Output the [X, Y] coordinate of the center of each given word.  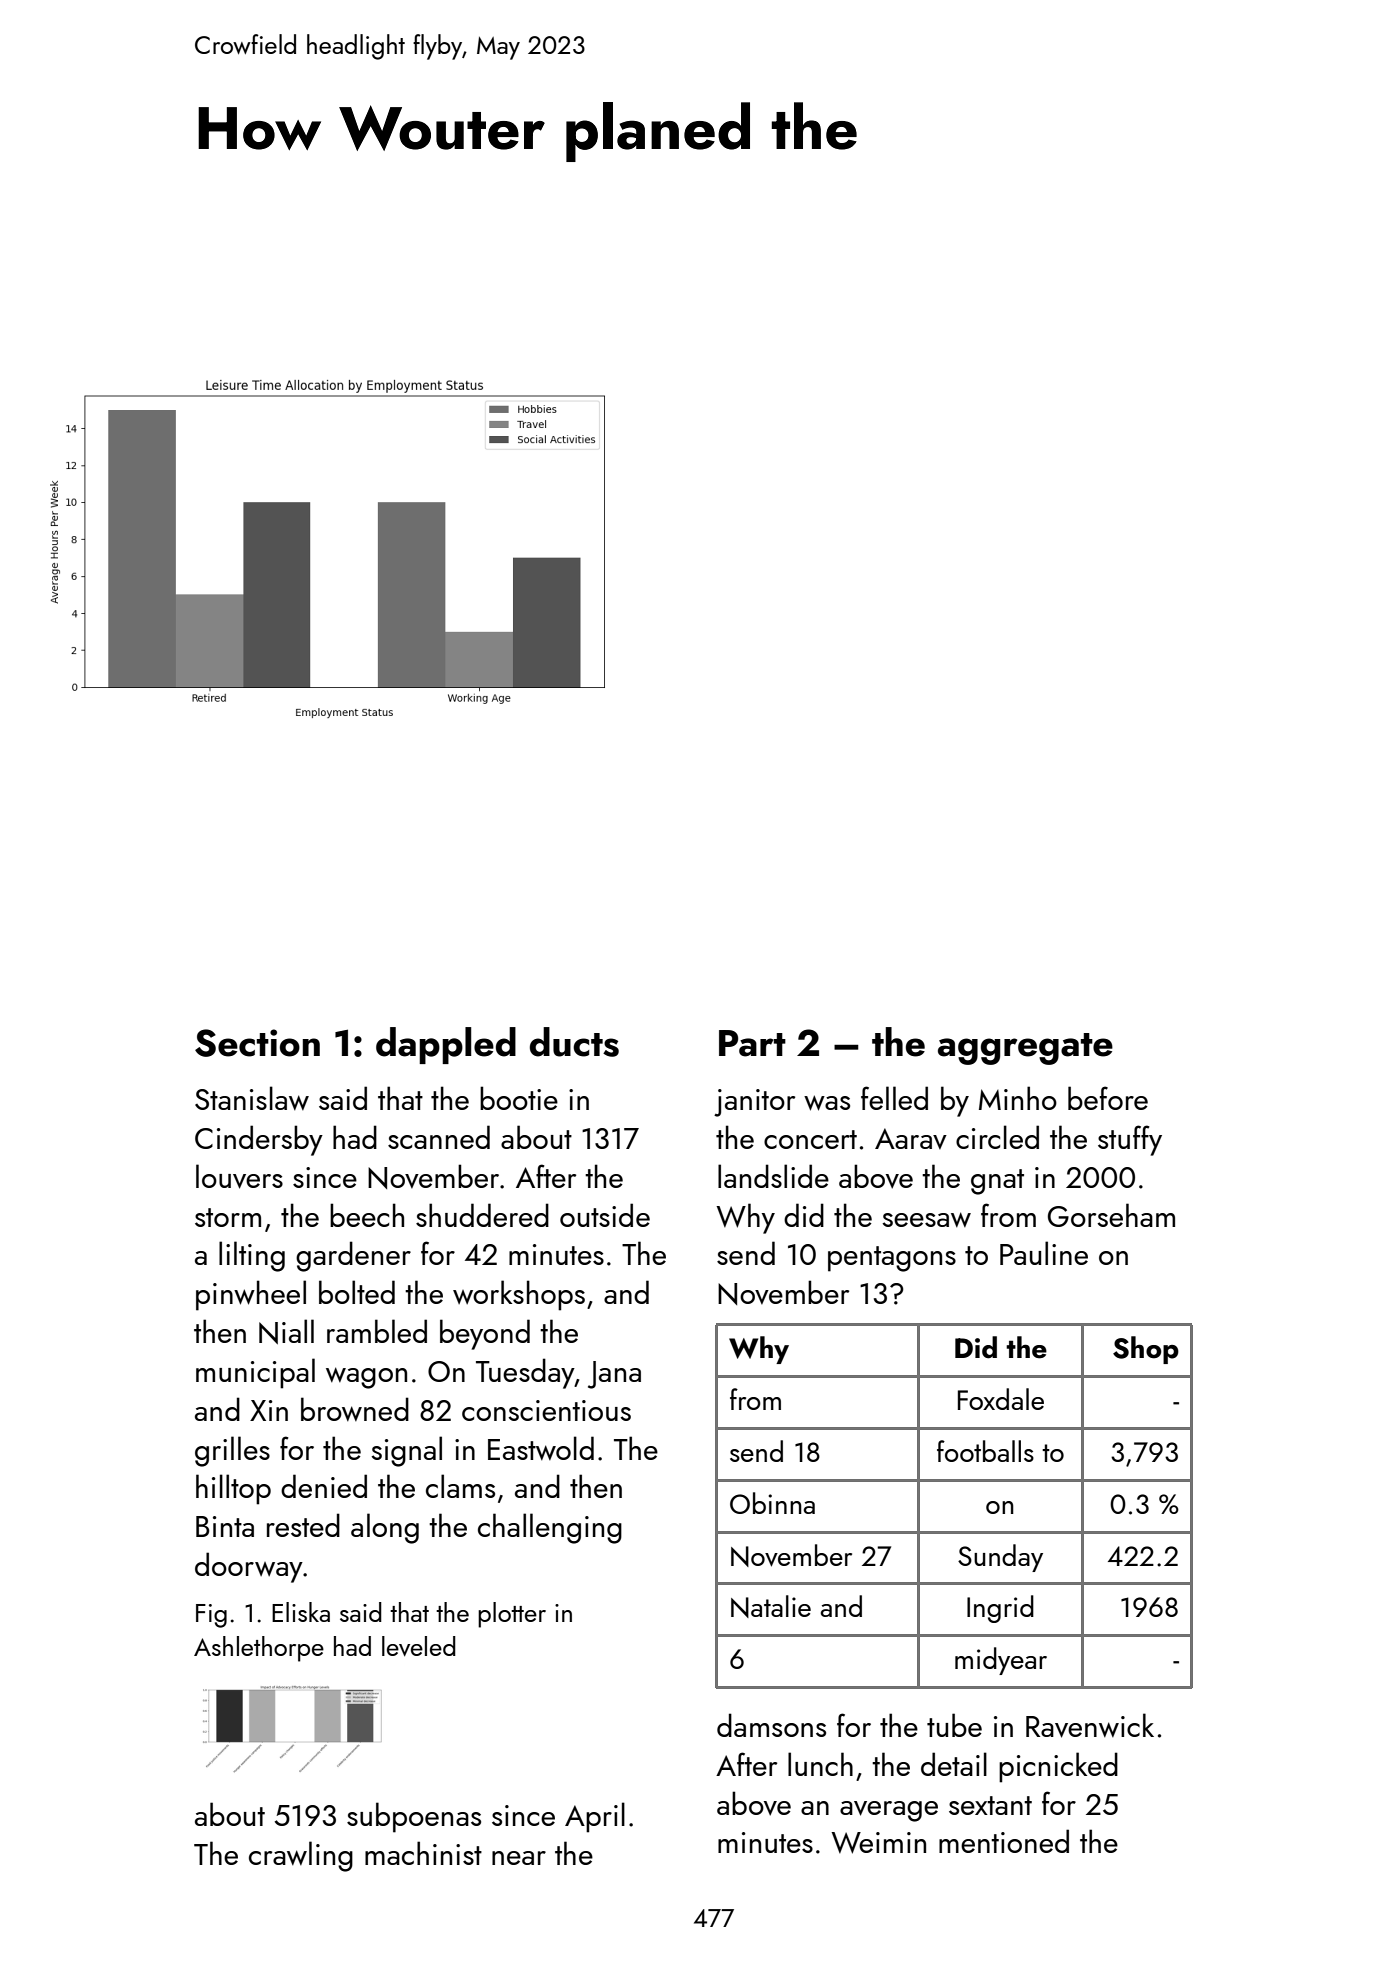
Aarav [911, 1139]
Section [257, 1043]
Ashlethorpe [259, 1649]
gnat [997, 1182]
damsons [771, 1725]
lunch [820, 1764]
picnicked [1058, 1767]
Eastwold [541, 1448]
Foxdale [1001, 1399]
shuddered [482, 1215]
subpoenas [414, 1817]
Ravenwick [1090, 1725]
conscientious [546, 1410]
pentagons [892, 1259]
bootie [519, 1098]
